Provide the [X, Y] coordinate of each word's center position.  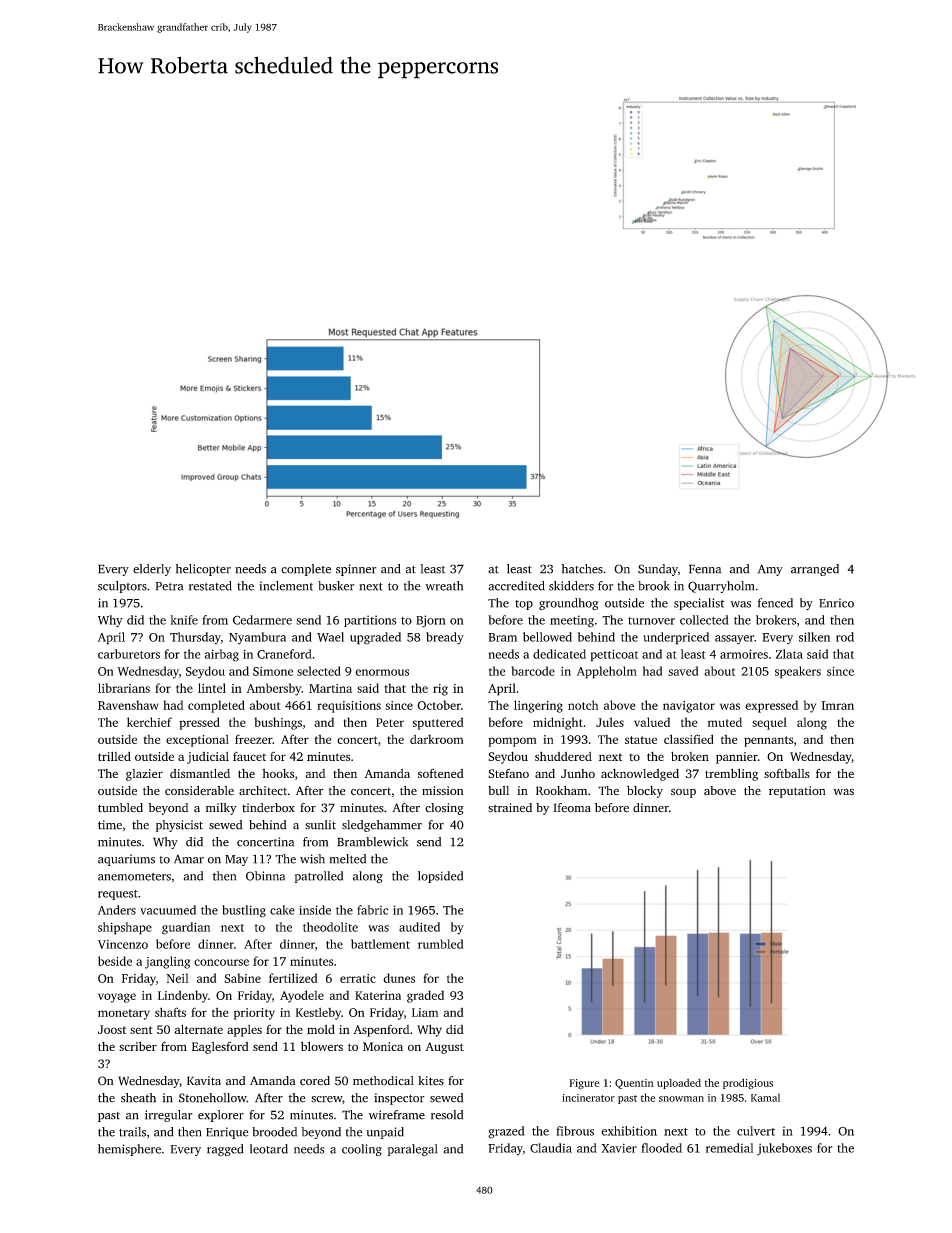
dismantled [200, 773]
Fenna [705, 569]
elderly [152, 570]
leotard [269, 1149]
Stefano [508, 773]
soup [683, 793]
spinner [356, 570]
